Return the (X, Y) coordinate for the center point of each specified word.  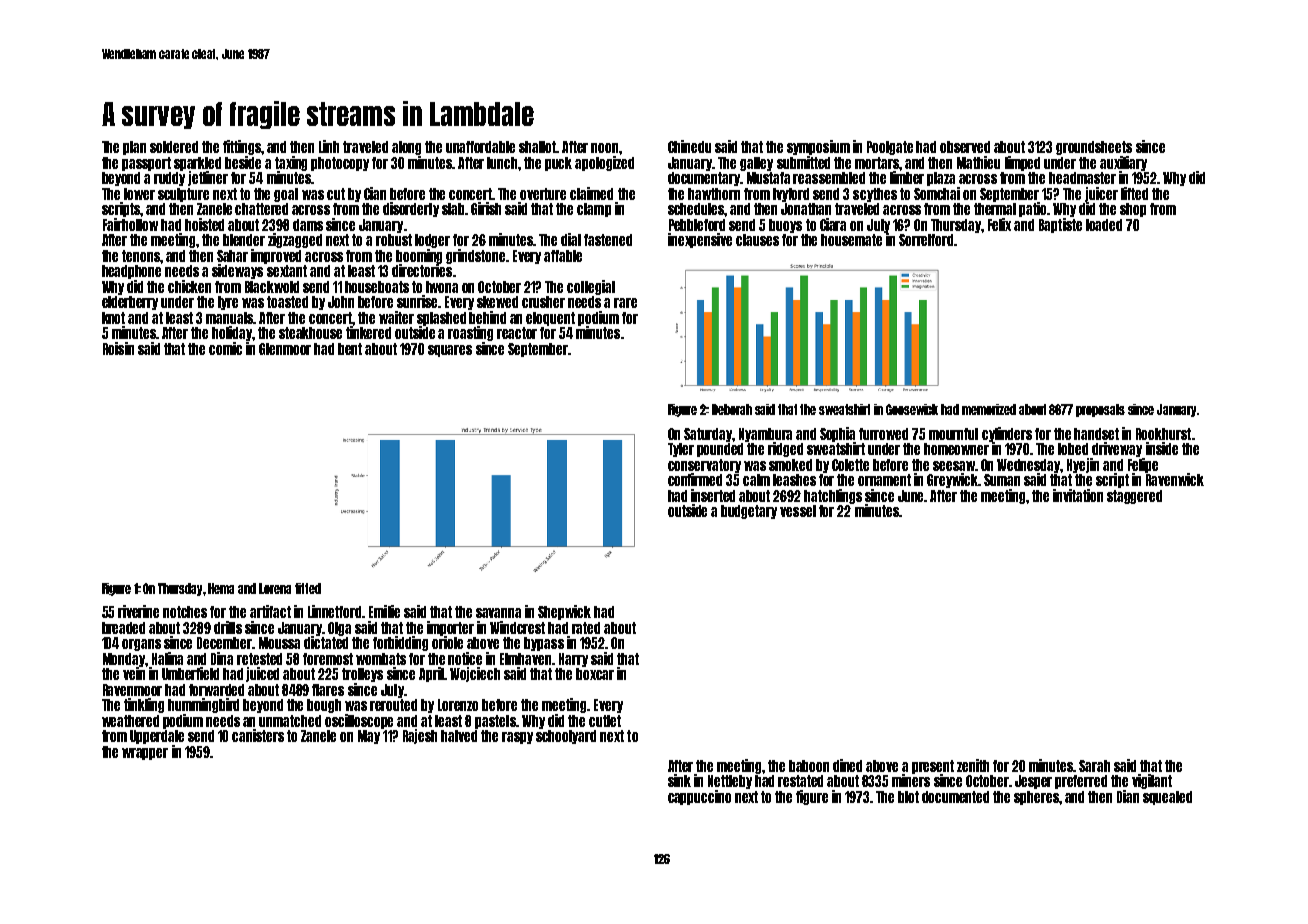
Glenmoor (285, 349)
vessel (798, 511)
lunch (502, 163)
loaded (1104, 225)
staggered (1134, 497)
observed (965, 147)
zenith (973, 765)
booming (419, 256)
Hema (221, 588)
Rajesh (420, 736)
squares (450, 351)
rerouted (393, 705)
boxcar (595, 674)
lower (139, 194)
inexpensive (700, 240)
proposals (1100, 410)
